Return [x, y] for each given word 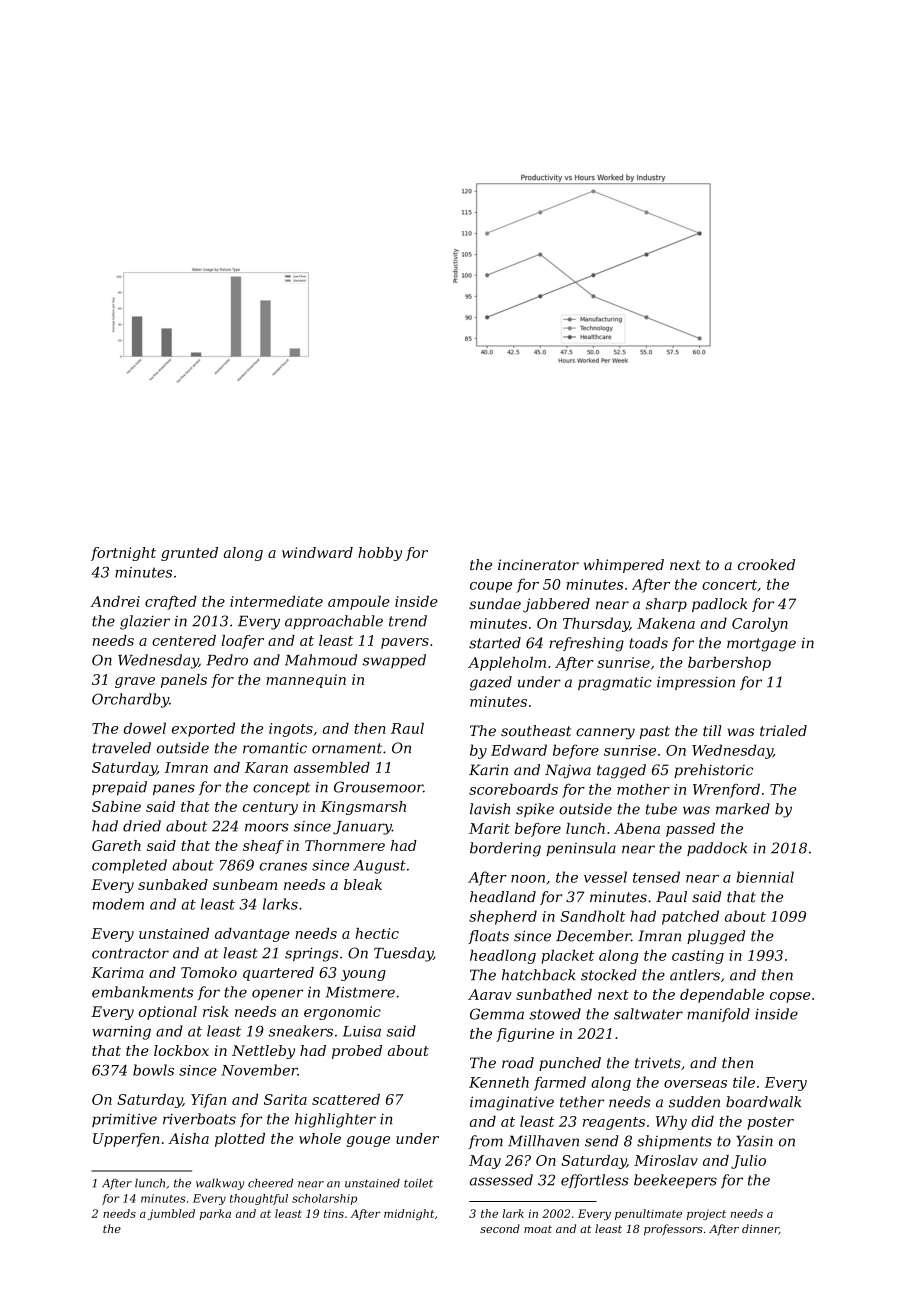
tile [744, 1082]
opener [277, 995]
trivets [658, 1063]
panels [184, 681]
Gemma [497, 1014]
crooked [766, 564]
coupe [491, 587]
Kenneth [499, 1082]
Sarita [285, 1099]
